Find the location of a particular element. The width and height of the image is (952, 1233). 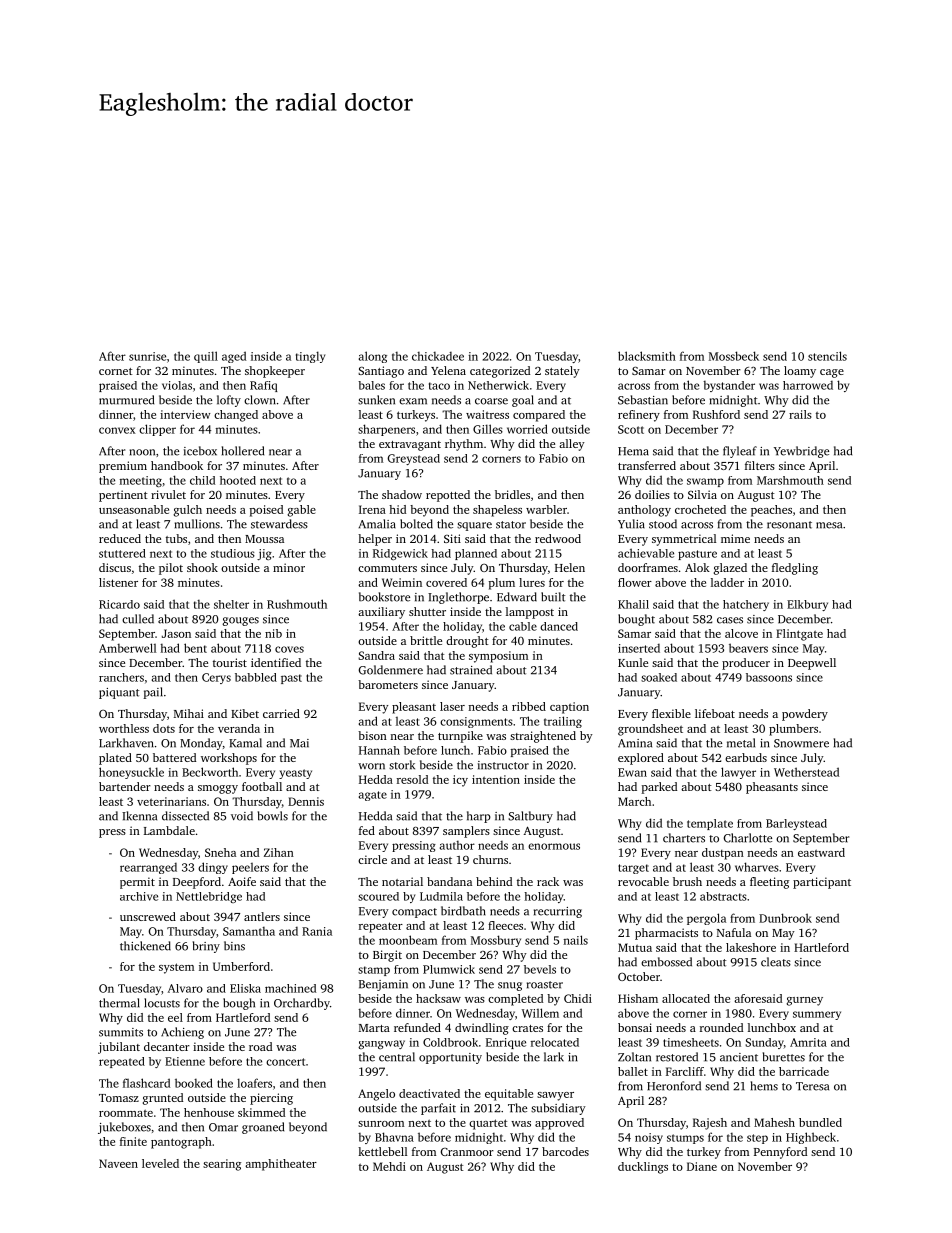

cases is located at coordinates (730, 620).
